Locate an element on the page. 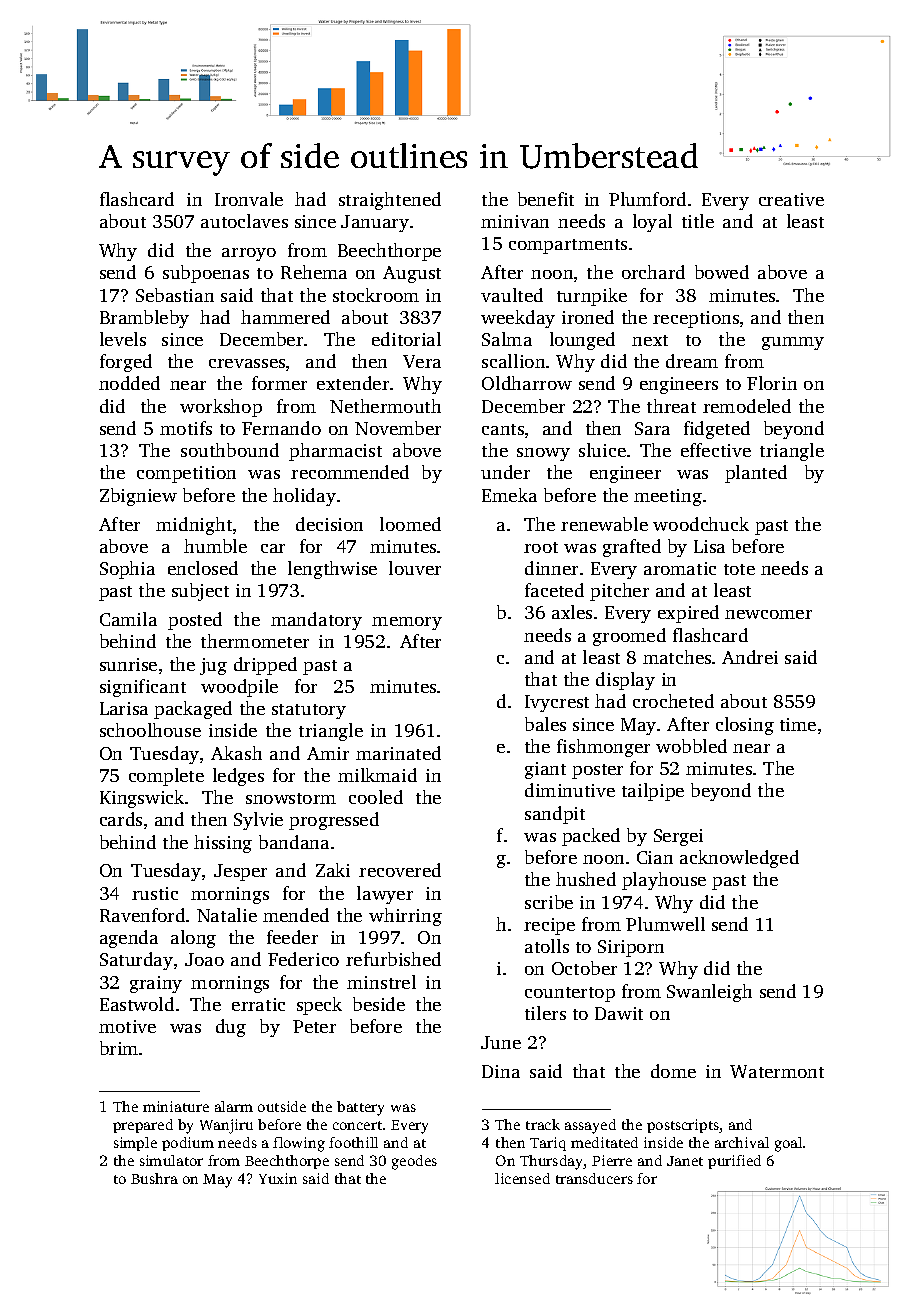  Siriporn is located at coordinates (631, 948).
